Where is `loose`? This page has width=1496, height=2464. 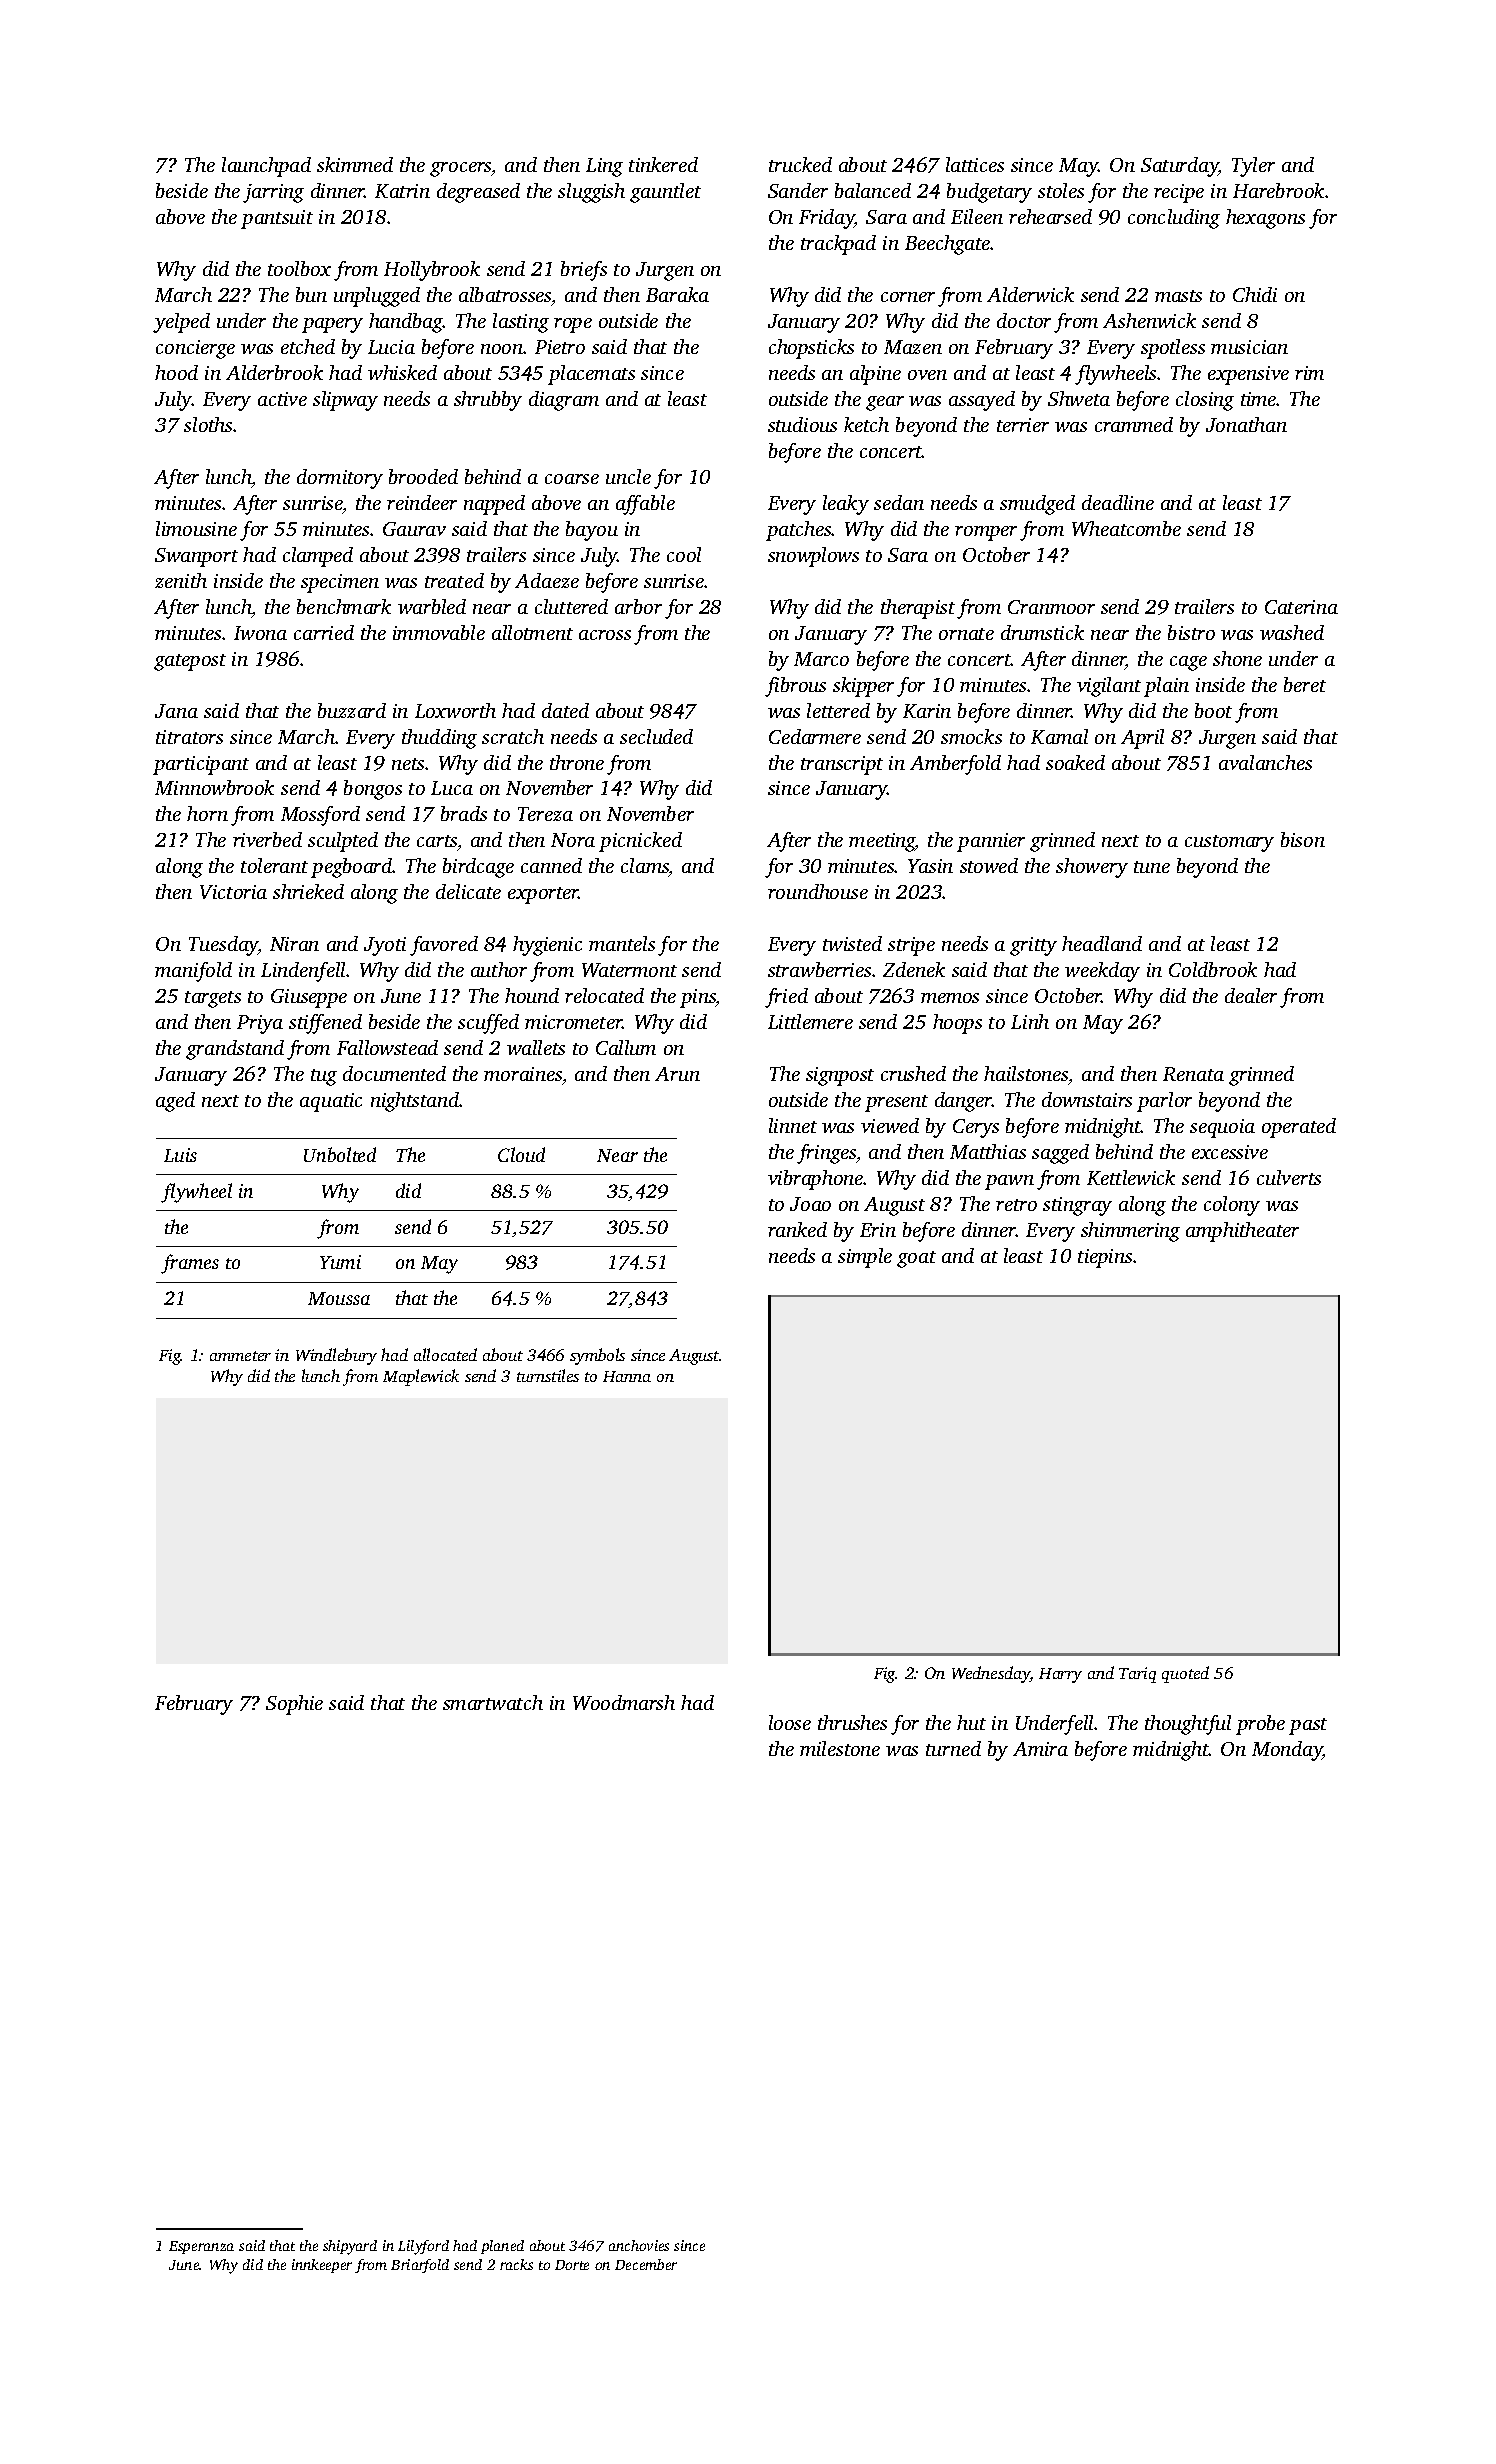 loose is located at coordinates (790, 1722).
